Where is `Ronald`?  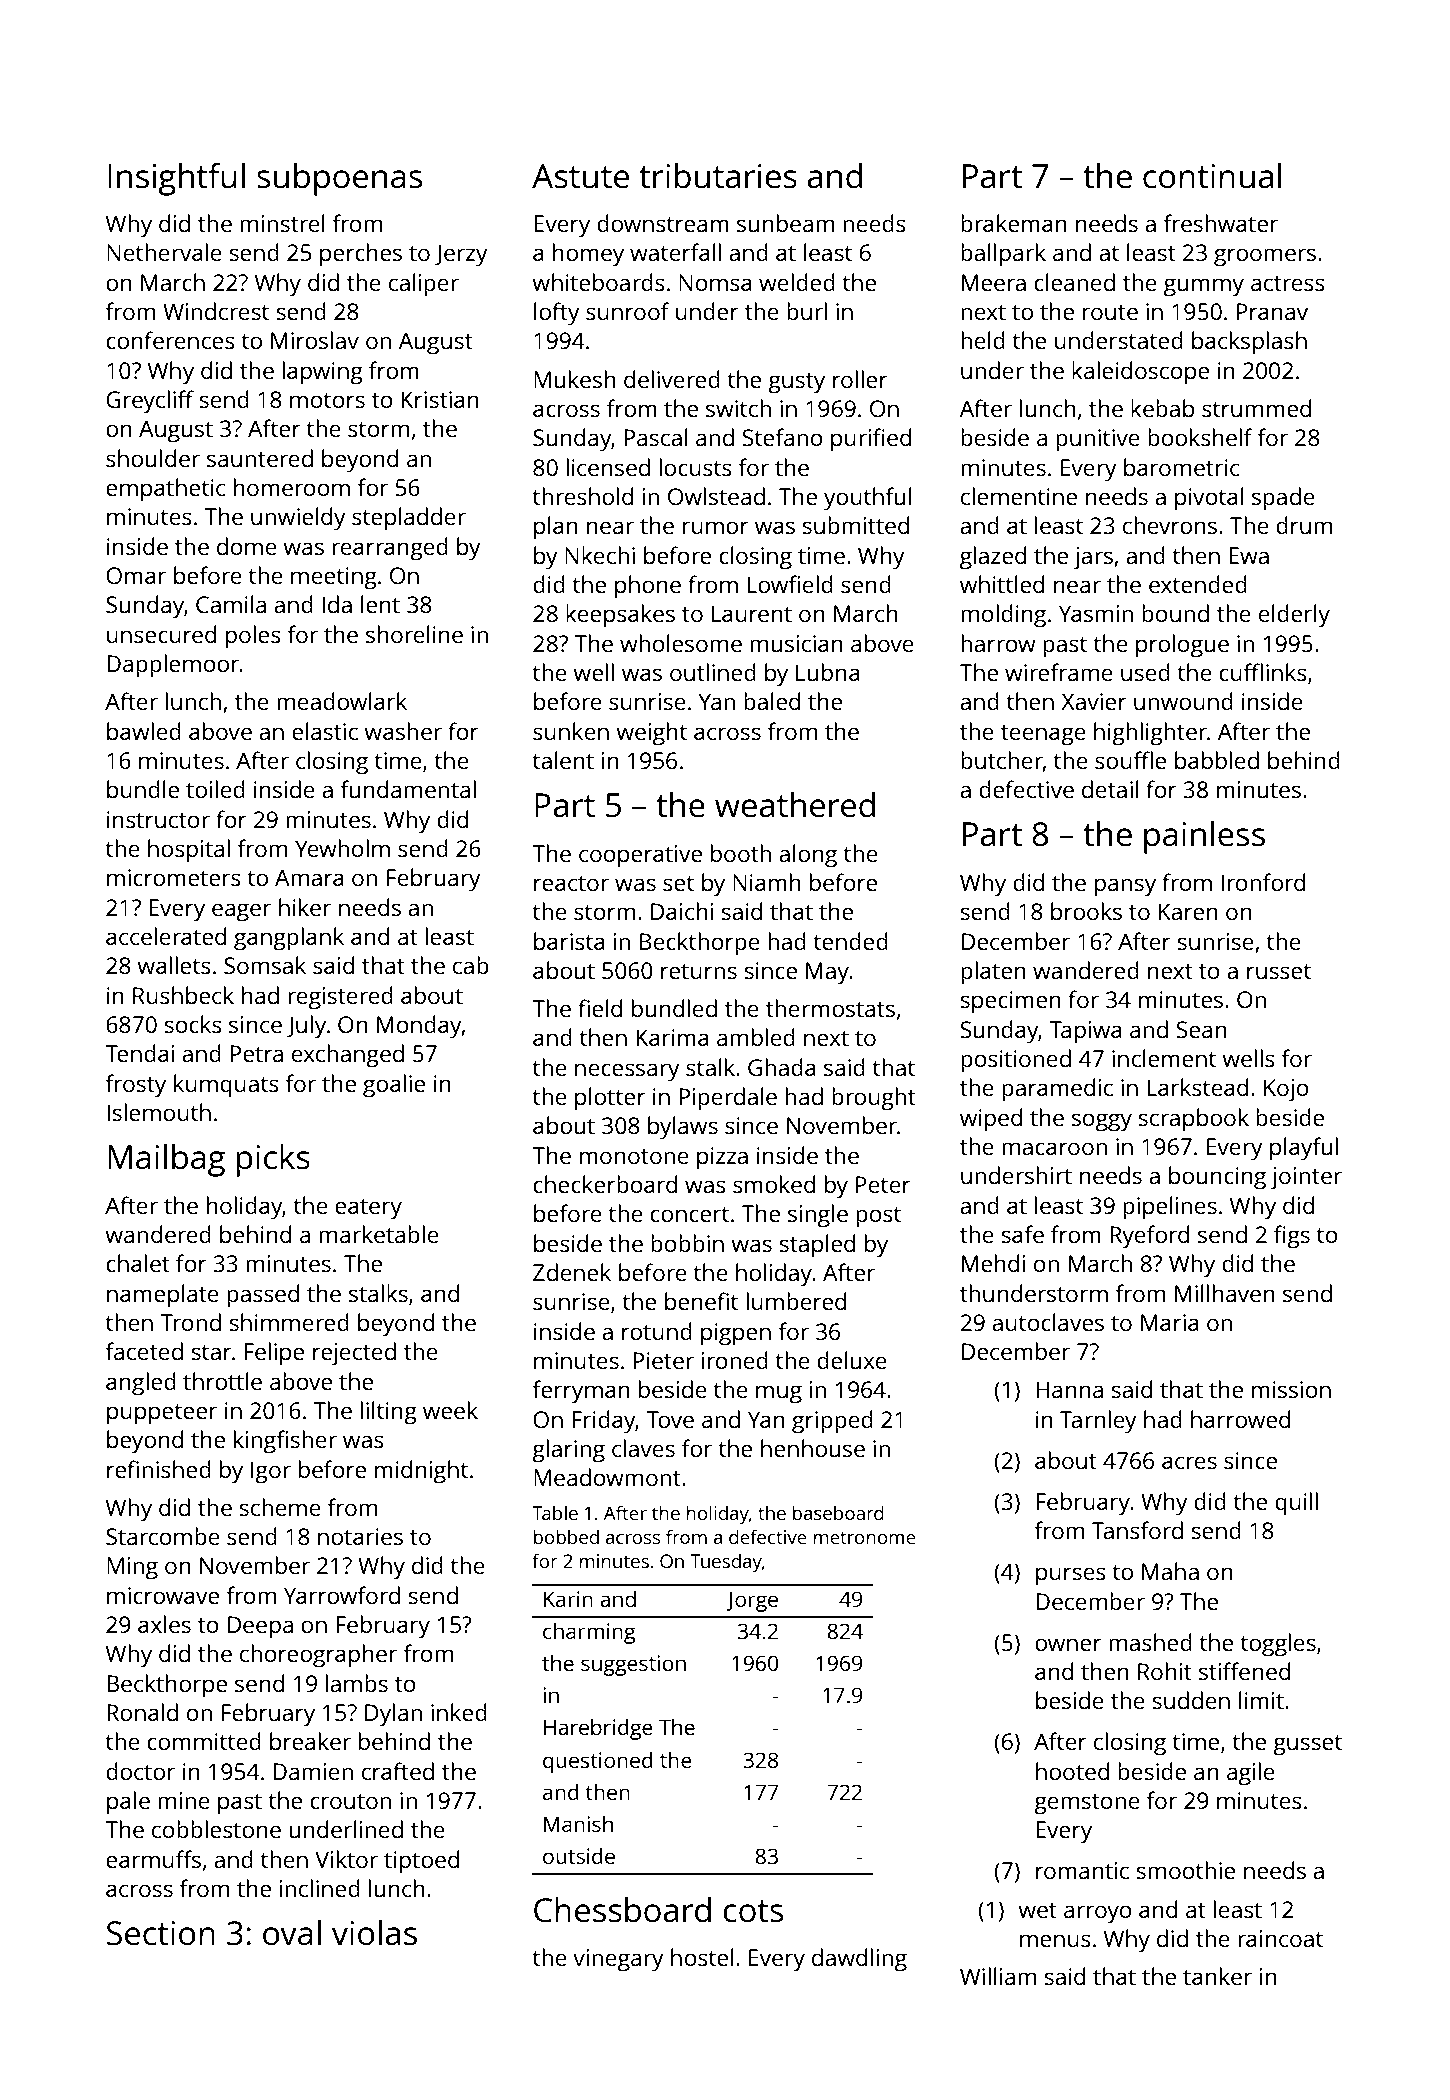 Ronald is located at coordinates (142, 1712).
